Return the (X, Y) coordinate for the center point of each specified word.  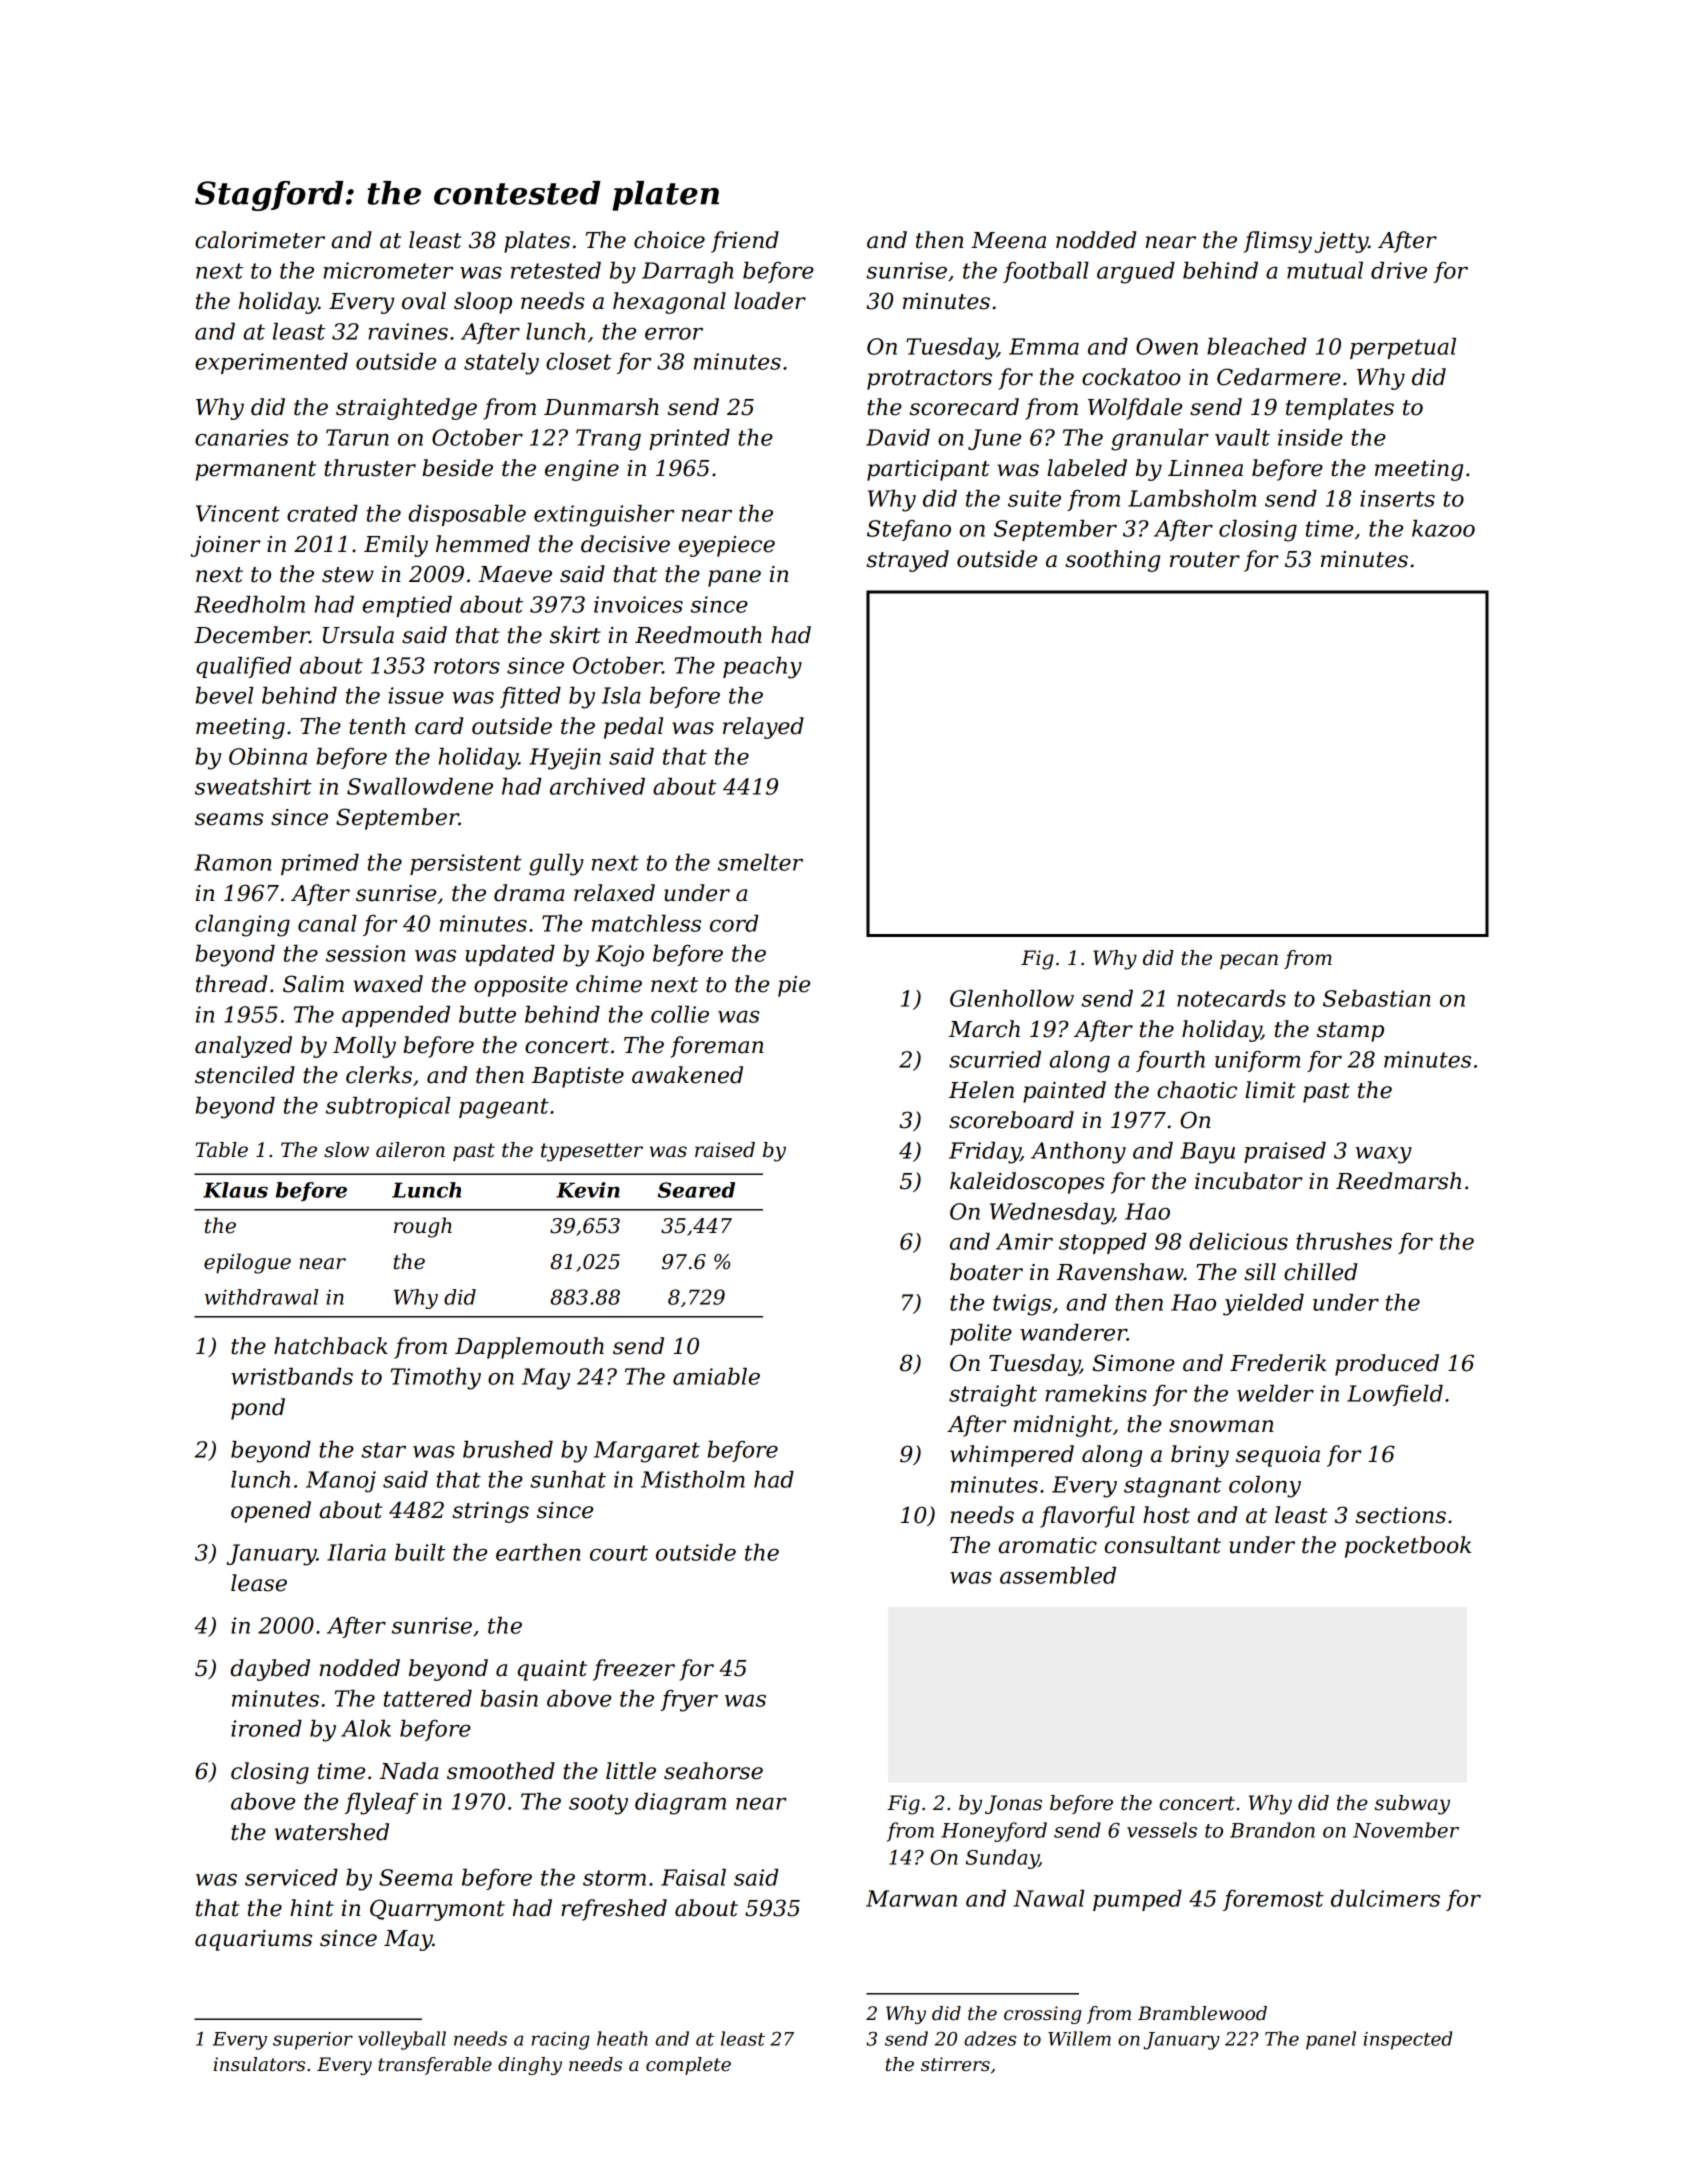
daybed (270, 1670)
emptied (407, 606)
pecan (1249, 961)
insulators (259, 2064)
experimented (271, 363)
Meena (1008, 240)
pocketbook (1408, 1547)
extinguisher (604, 516)
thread (231, 984)
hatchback (331, 1346)
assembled (1058, 1575)
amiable (716, 1376)
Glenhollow (1012, 998)
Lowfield (1395, 1395)
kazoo (1443, 528)
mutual (1325, 270)
